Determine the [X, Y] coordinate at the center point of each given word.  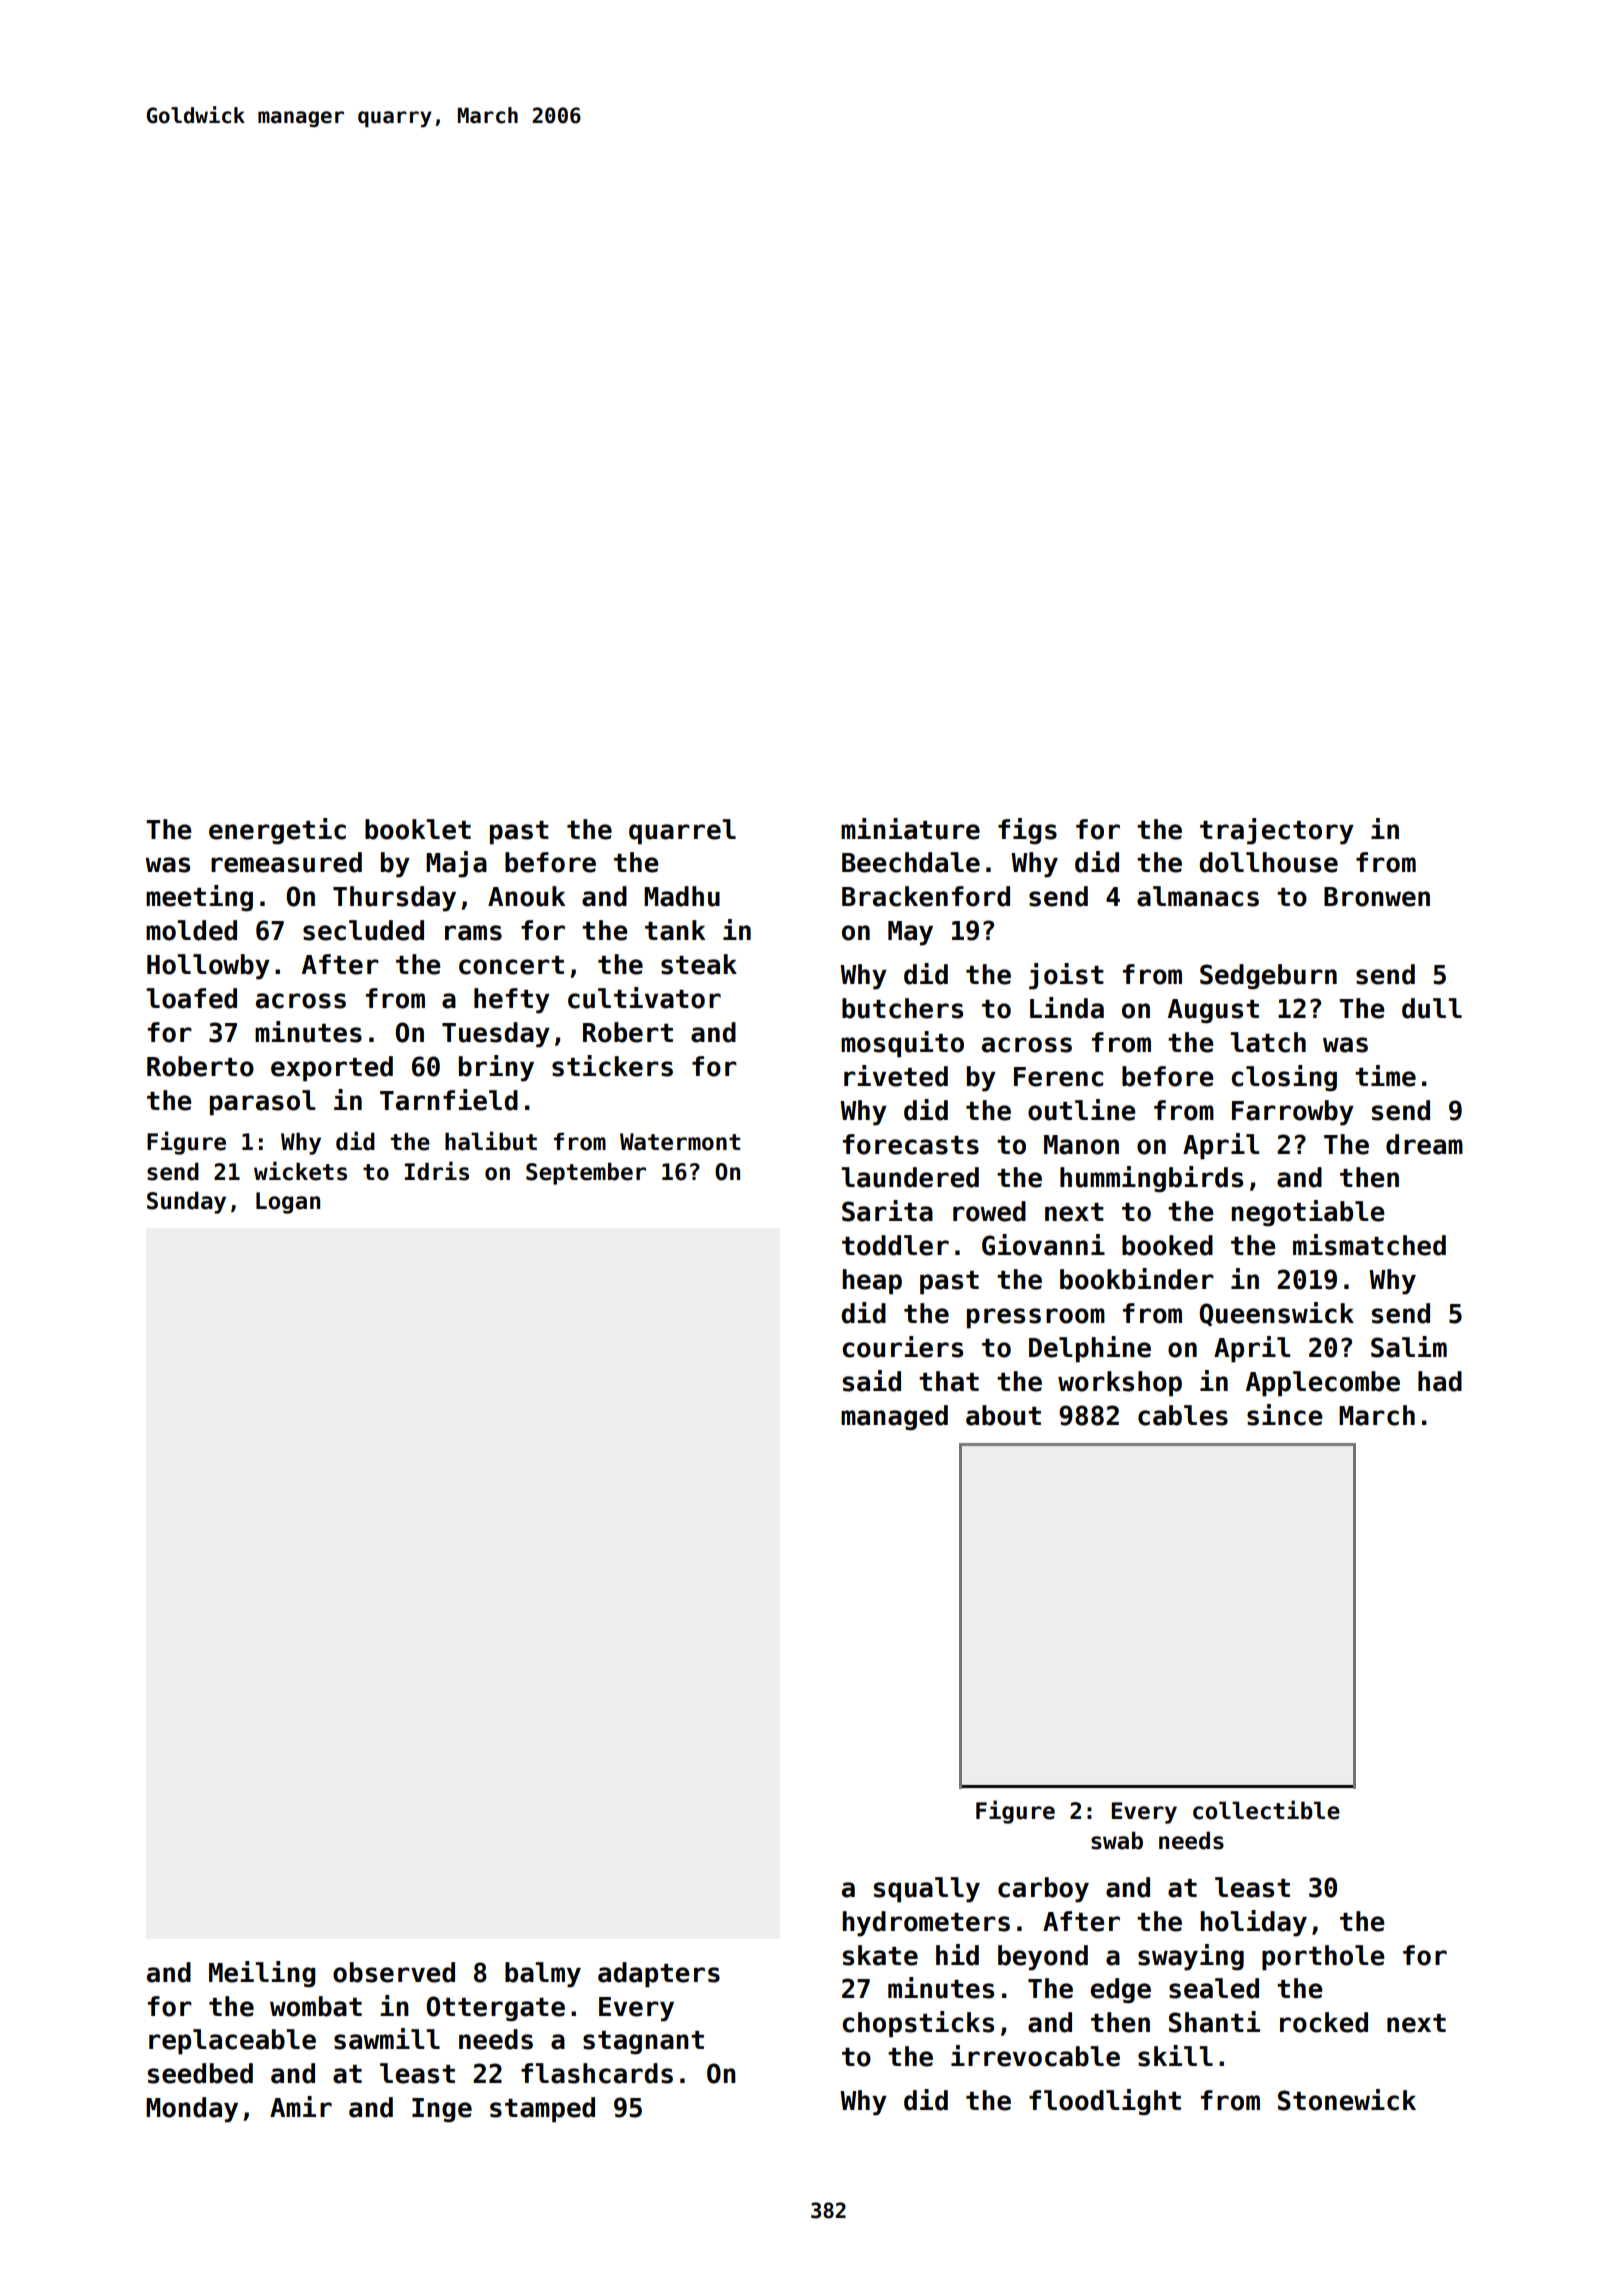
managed [894, 1418]
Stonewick [1347, 2100]
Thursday [394, 899]
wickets [300, 1171]
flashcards [597, 2073]
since [1285, 1415]
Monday [192, 2110]
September [586, 1173]
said [872, 1381]
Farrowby [1293, 1113]
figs [1027, 831]
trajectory [1277, 831]
